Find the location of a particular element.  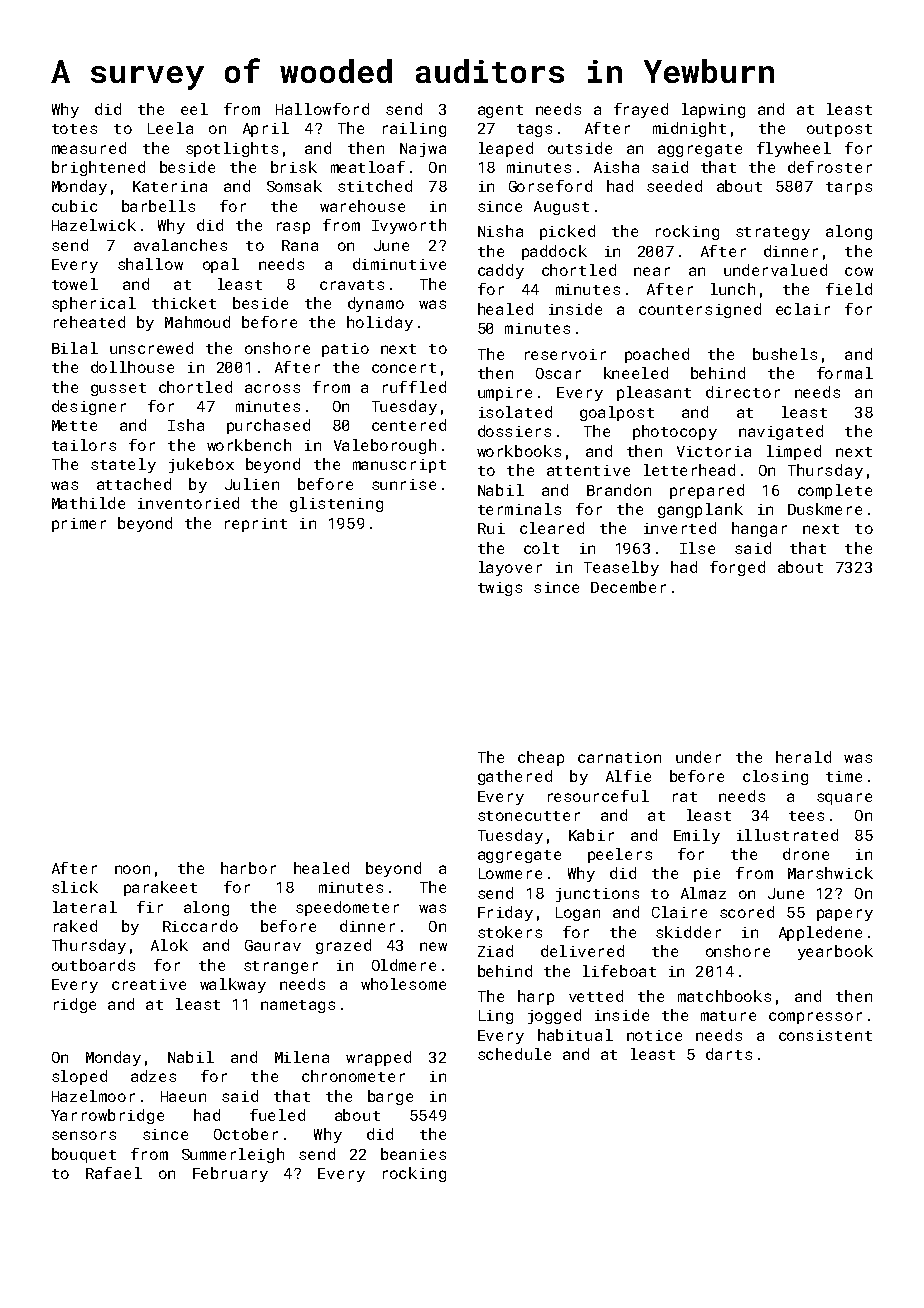

speedometer is located at coordinates (347, 908).
